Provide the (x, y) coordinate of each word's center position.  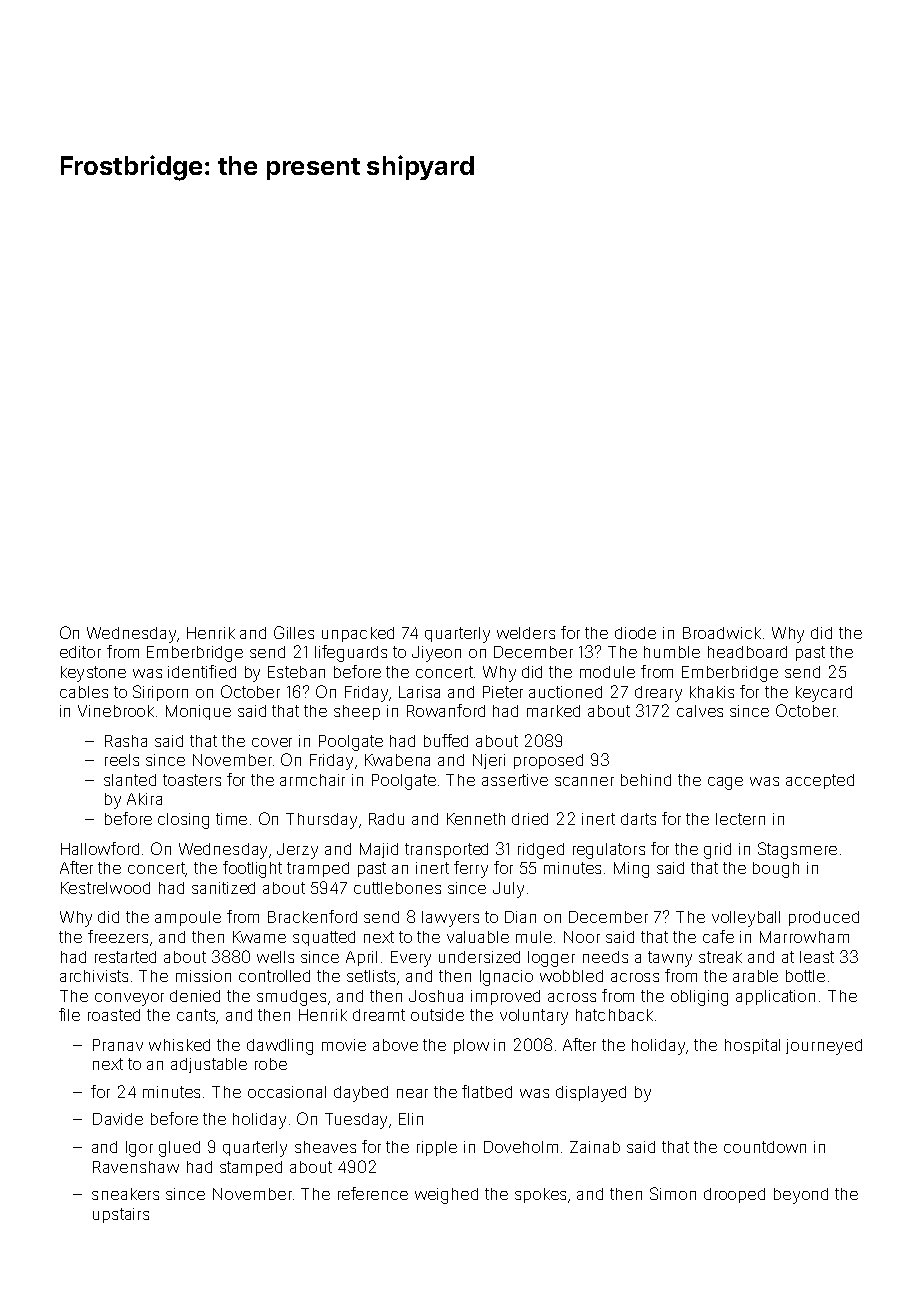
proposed (548, 761)
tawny (670, 959)
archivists (94, 976)
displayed (591, 1094)
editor (80, 652)
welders (526, 633)
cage (725, 783)
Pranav (118, 1045)
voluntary (534, 1017)
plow (471, 1046)
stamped (251, 1168)
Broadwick (722, 633)
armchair (312, 780)
